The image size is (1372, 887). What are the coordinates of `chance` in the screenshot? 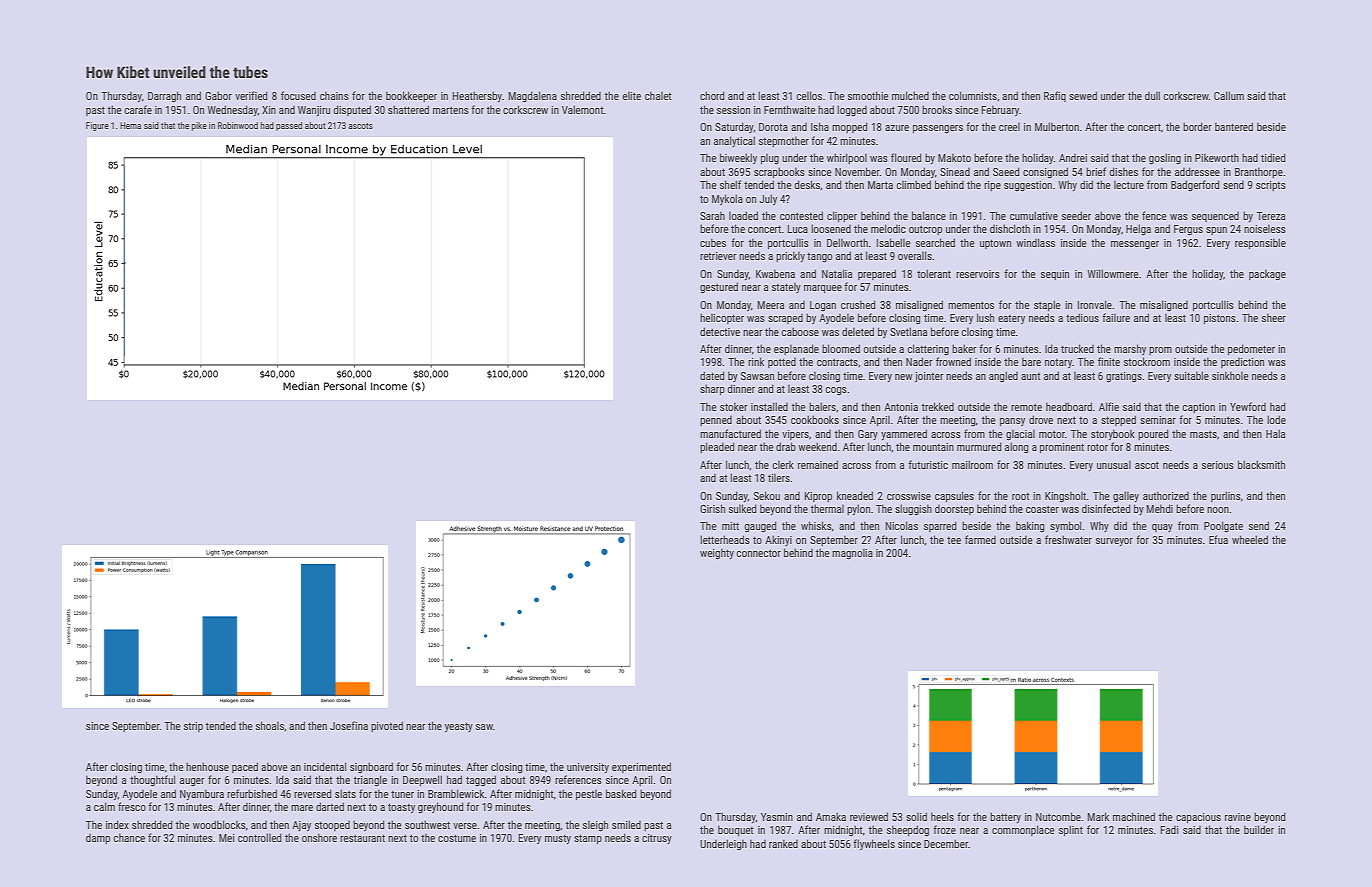 It's located at (129, 837).
